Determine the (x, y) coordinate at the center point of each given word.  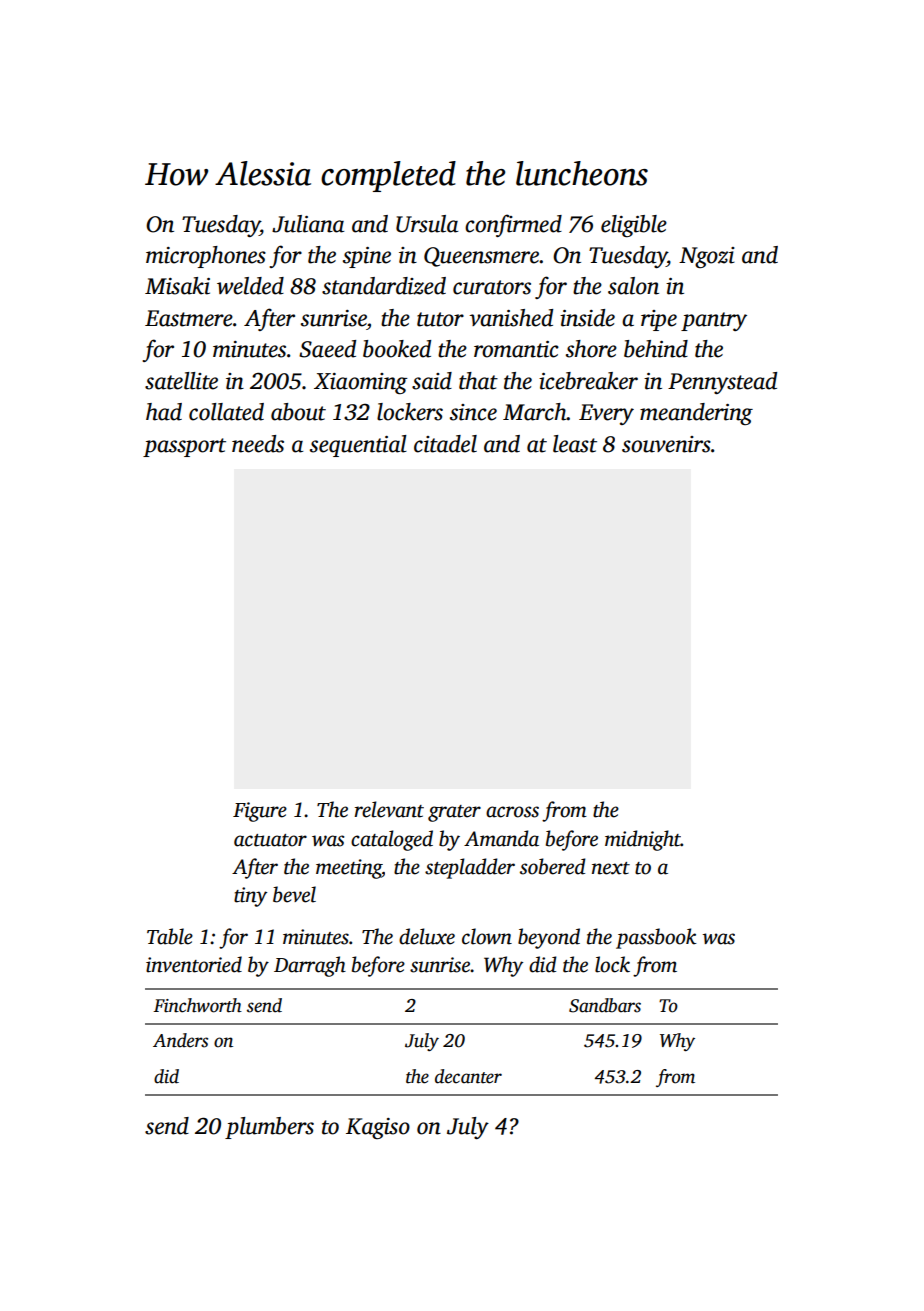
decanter (468, 1076)
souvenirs (666, 444)
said (432, 381)
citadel (445, 444)
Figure (260, 812)
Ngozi (707, 257)
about (298, 412)
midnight (643, 840)
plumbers (269, 1128)
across (512, 812)
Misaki (177, 286)
